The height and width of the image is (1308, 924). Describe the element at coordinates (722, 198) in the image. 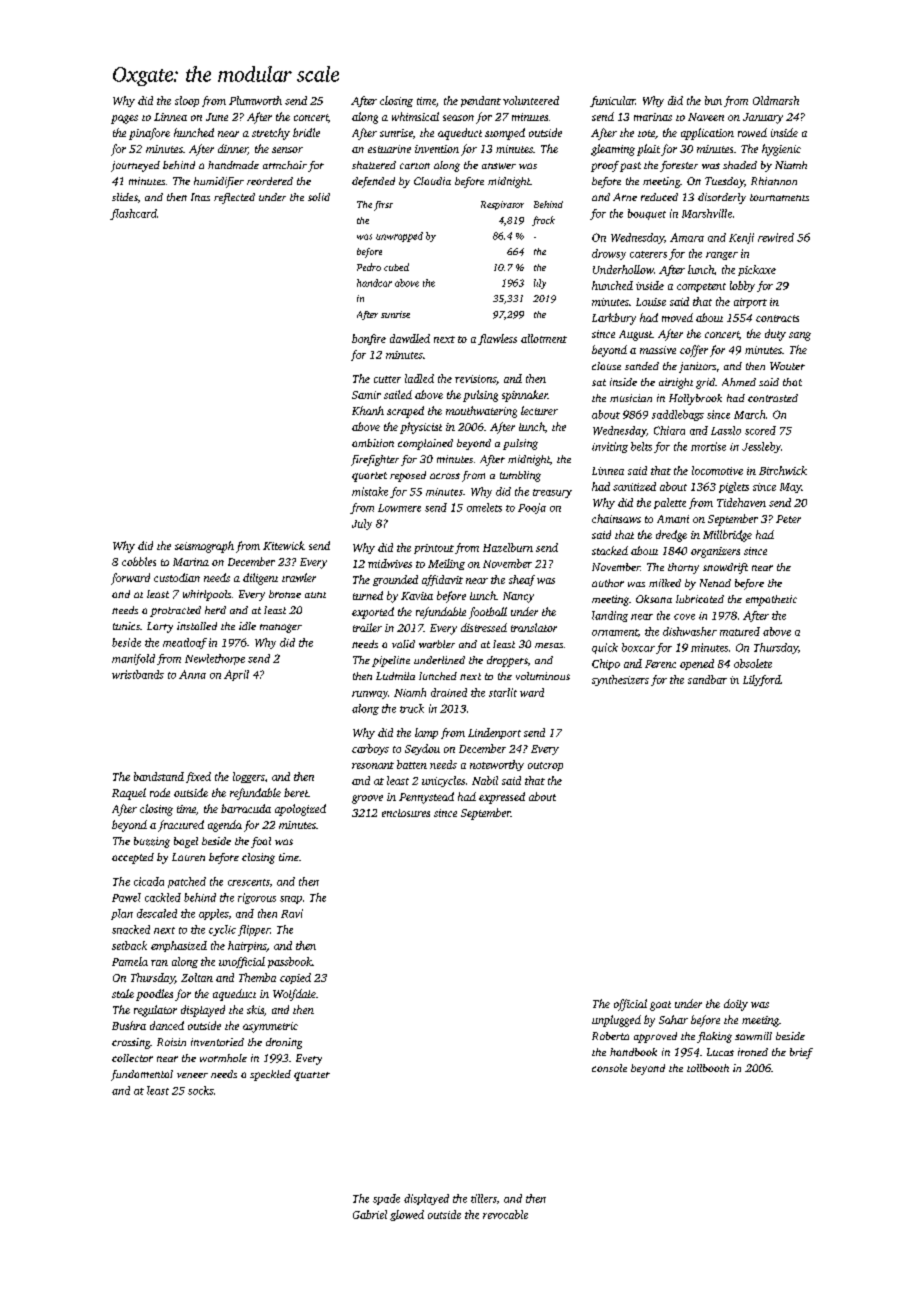

I see `disorderly` at that location.
